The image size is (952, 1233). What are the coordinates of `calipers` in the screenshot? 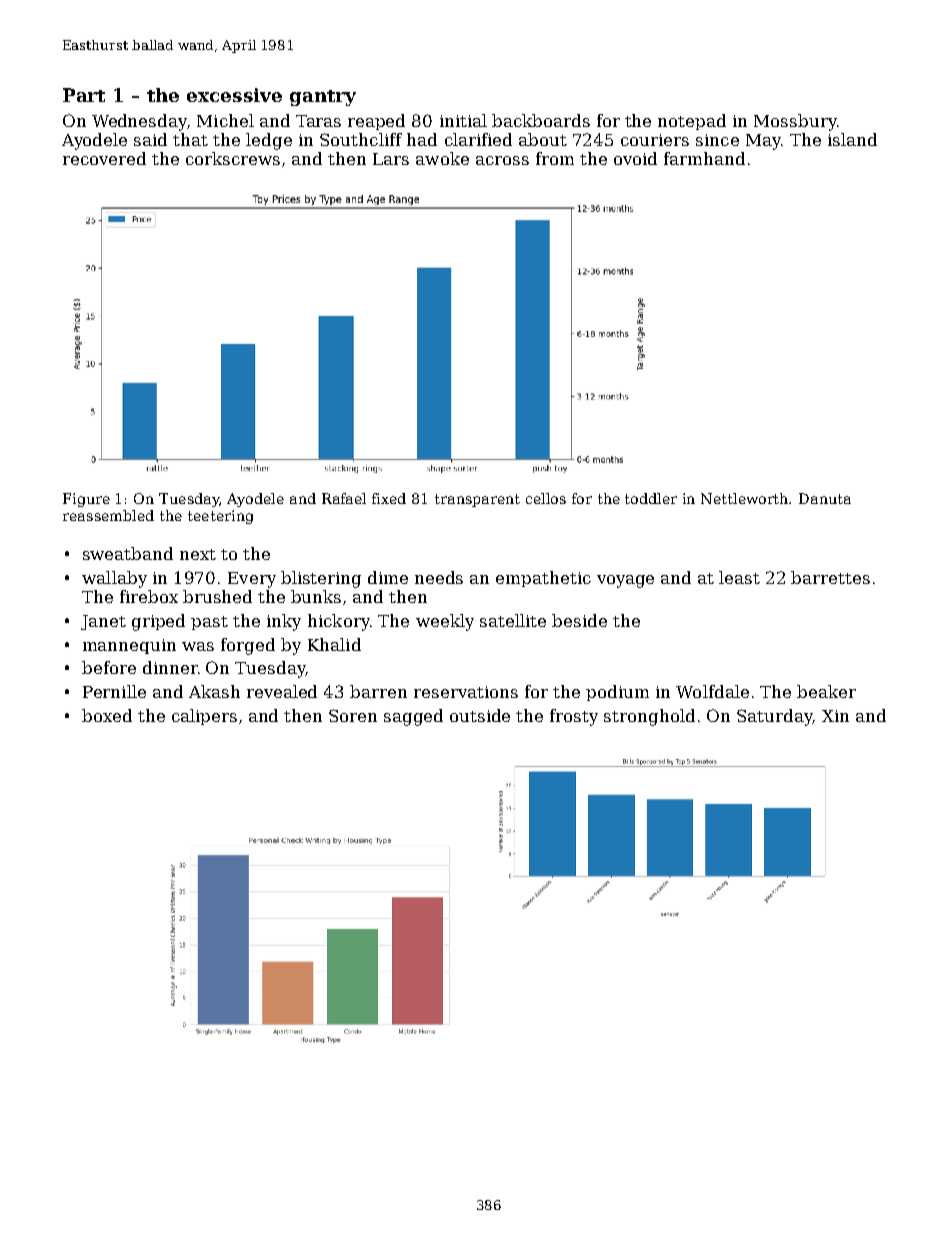 It's located at (204, 717).
